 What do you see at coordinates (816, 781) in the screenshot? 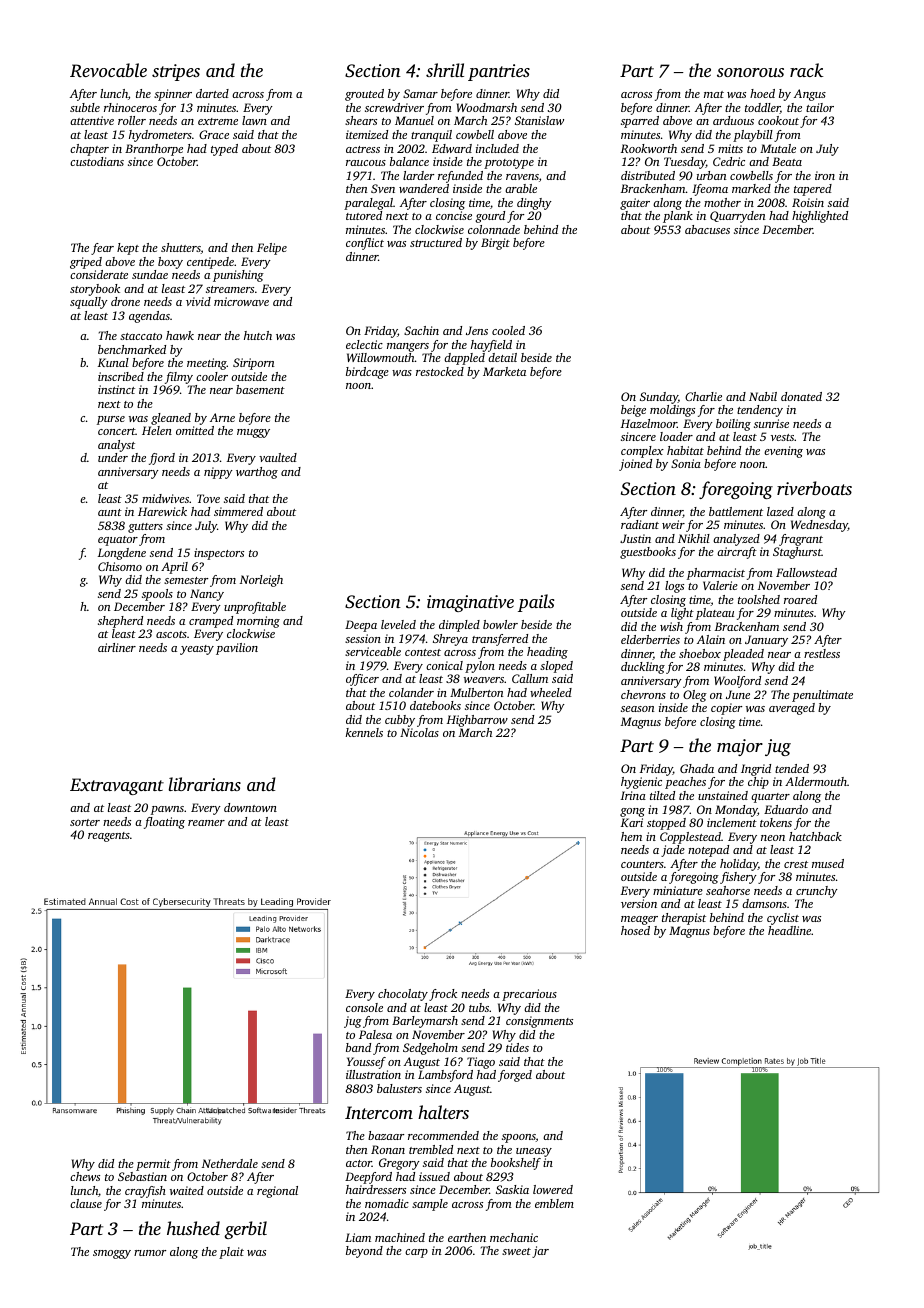
I see `Aldermouth` at bounding box center [816, 781].
